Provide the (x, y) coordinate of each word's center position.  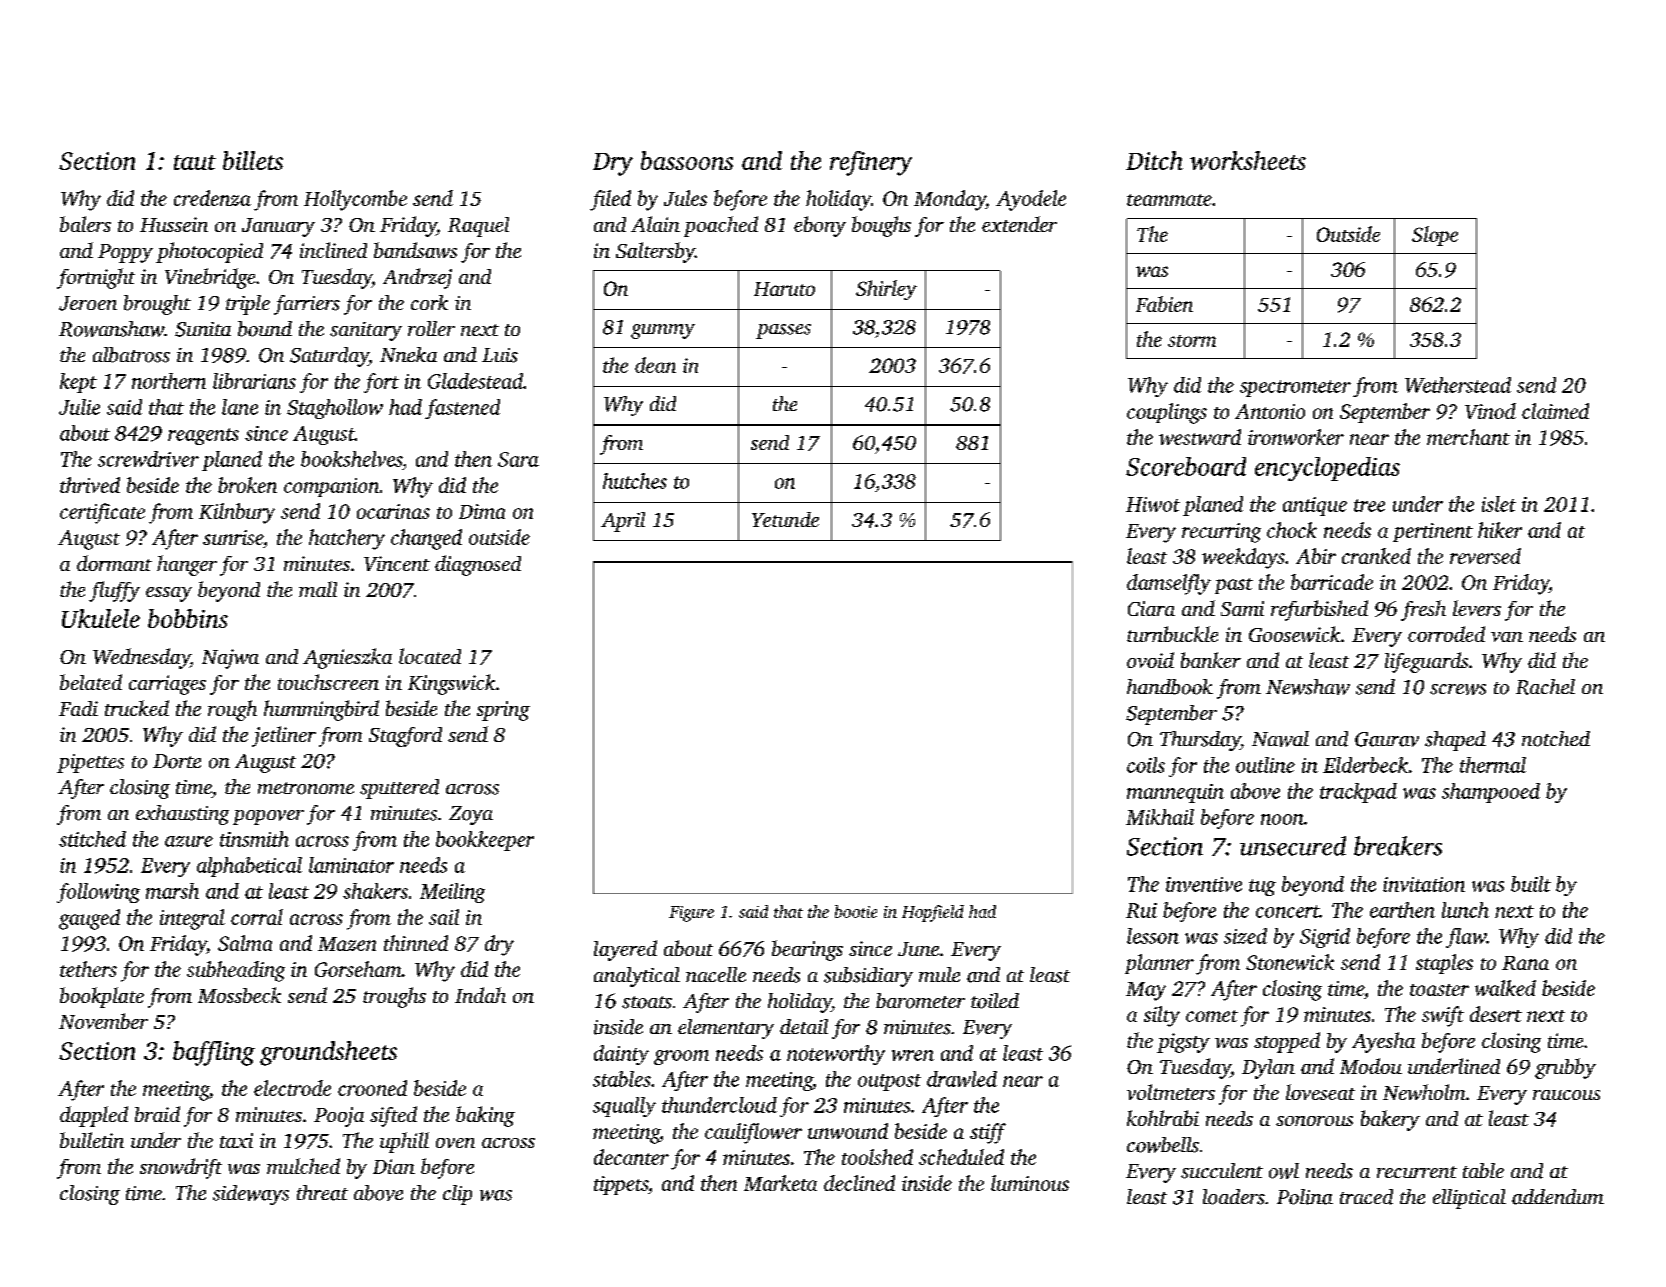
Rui (1141, 910)
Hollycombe (355, 200)
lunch (1465, 910)
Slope (1435, 236)
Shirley (886, 290)
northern (169, 381)
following (98, 893)
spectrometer (1295, 388)
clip (457, 1195)
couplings (1167, 413)
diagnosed (478, 565)
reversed (1485, 556)
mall (318, 589)
